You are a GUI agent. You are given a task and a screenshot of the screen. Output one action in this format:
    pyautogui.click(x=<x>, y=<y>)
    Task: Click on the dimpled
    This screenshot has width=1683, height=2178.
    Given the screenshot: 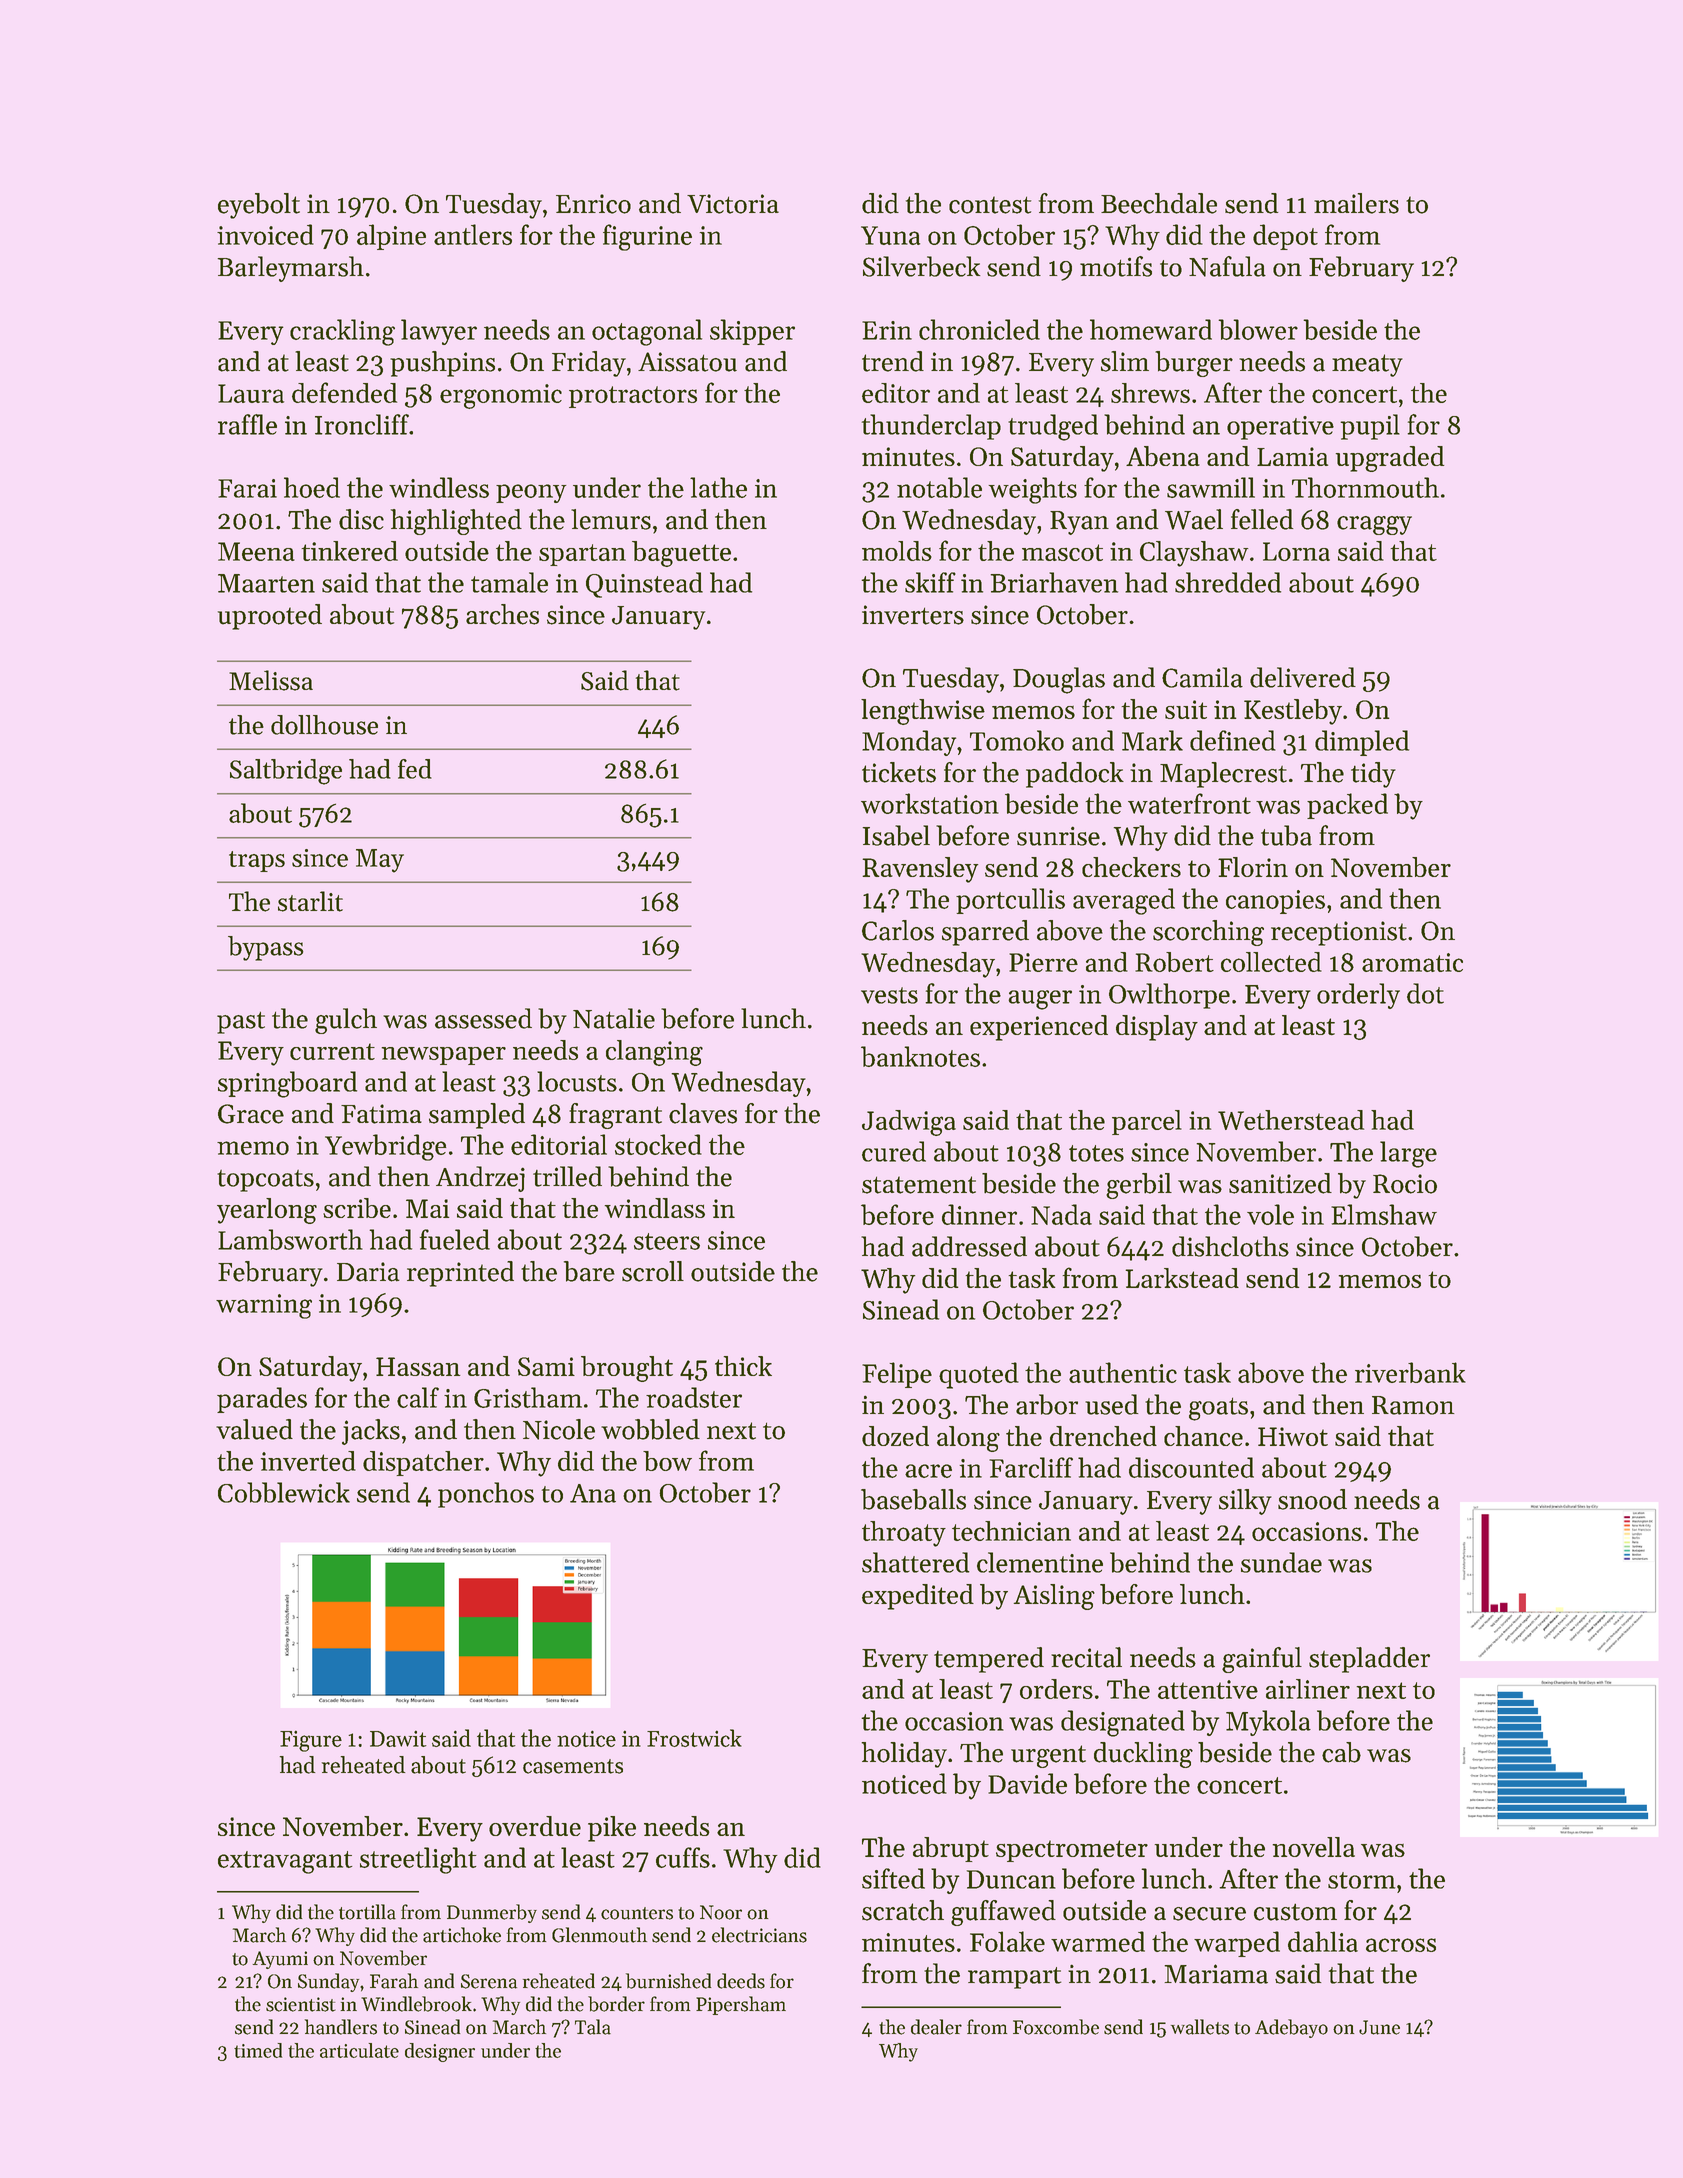 What is the action you would take?
    pyautogui.click(x=1362, y=743)
